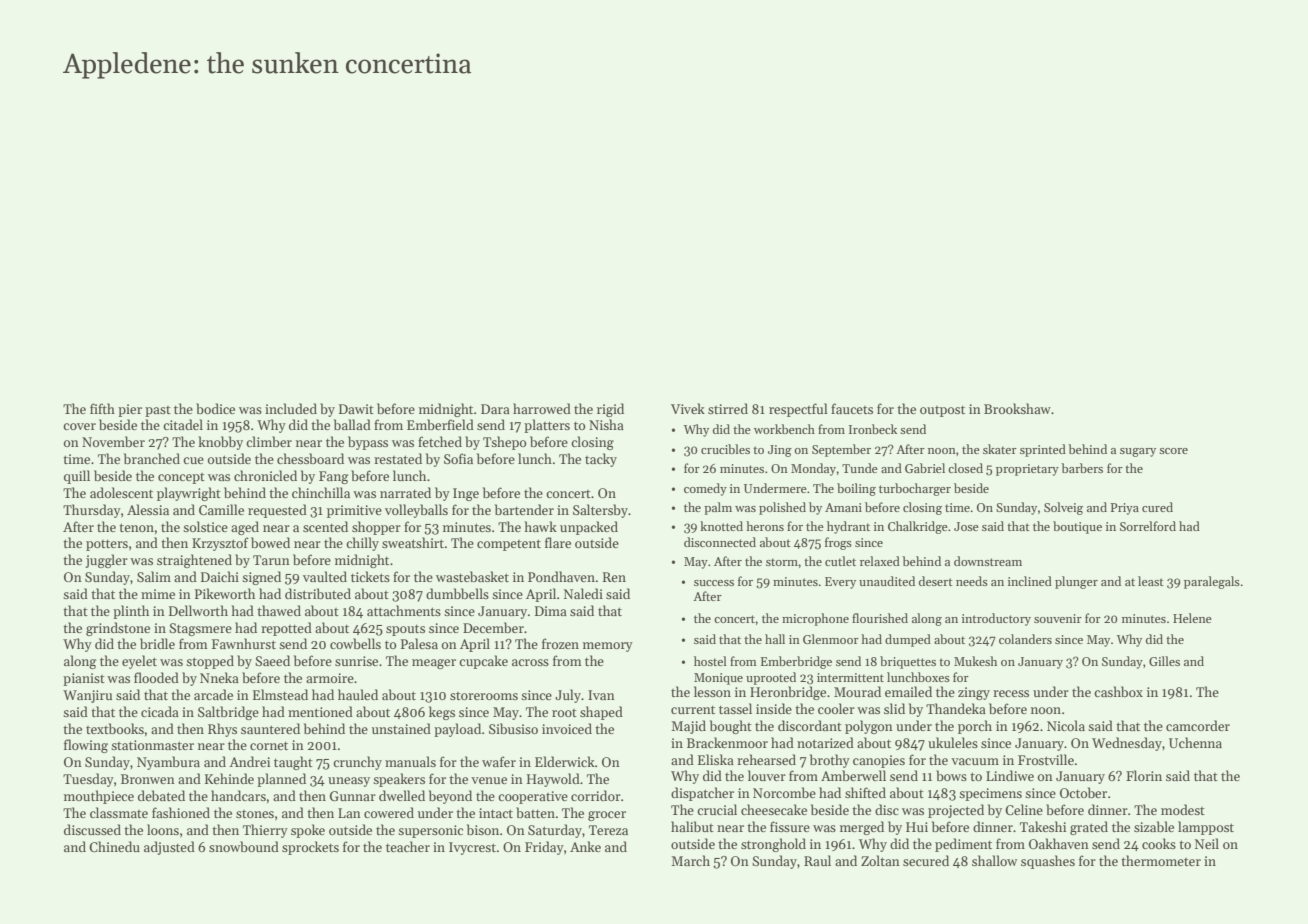 The width and height of the screenshot is (1308, 924). What do you see at coordinates (690, 860) in the screenshot?
I see `March` at bounding box center [690, 860].
